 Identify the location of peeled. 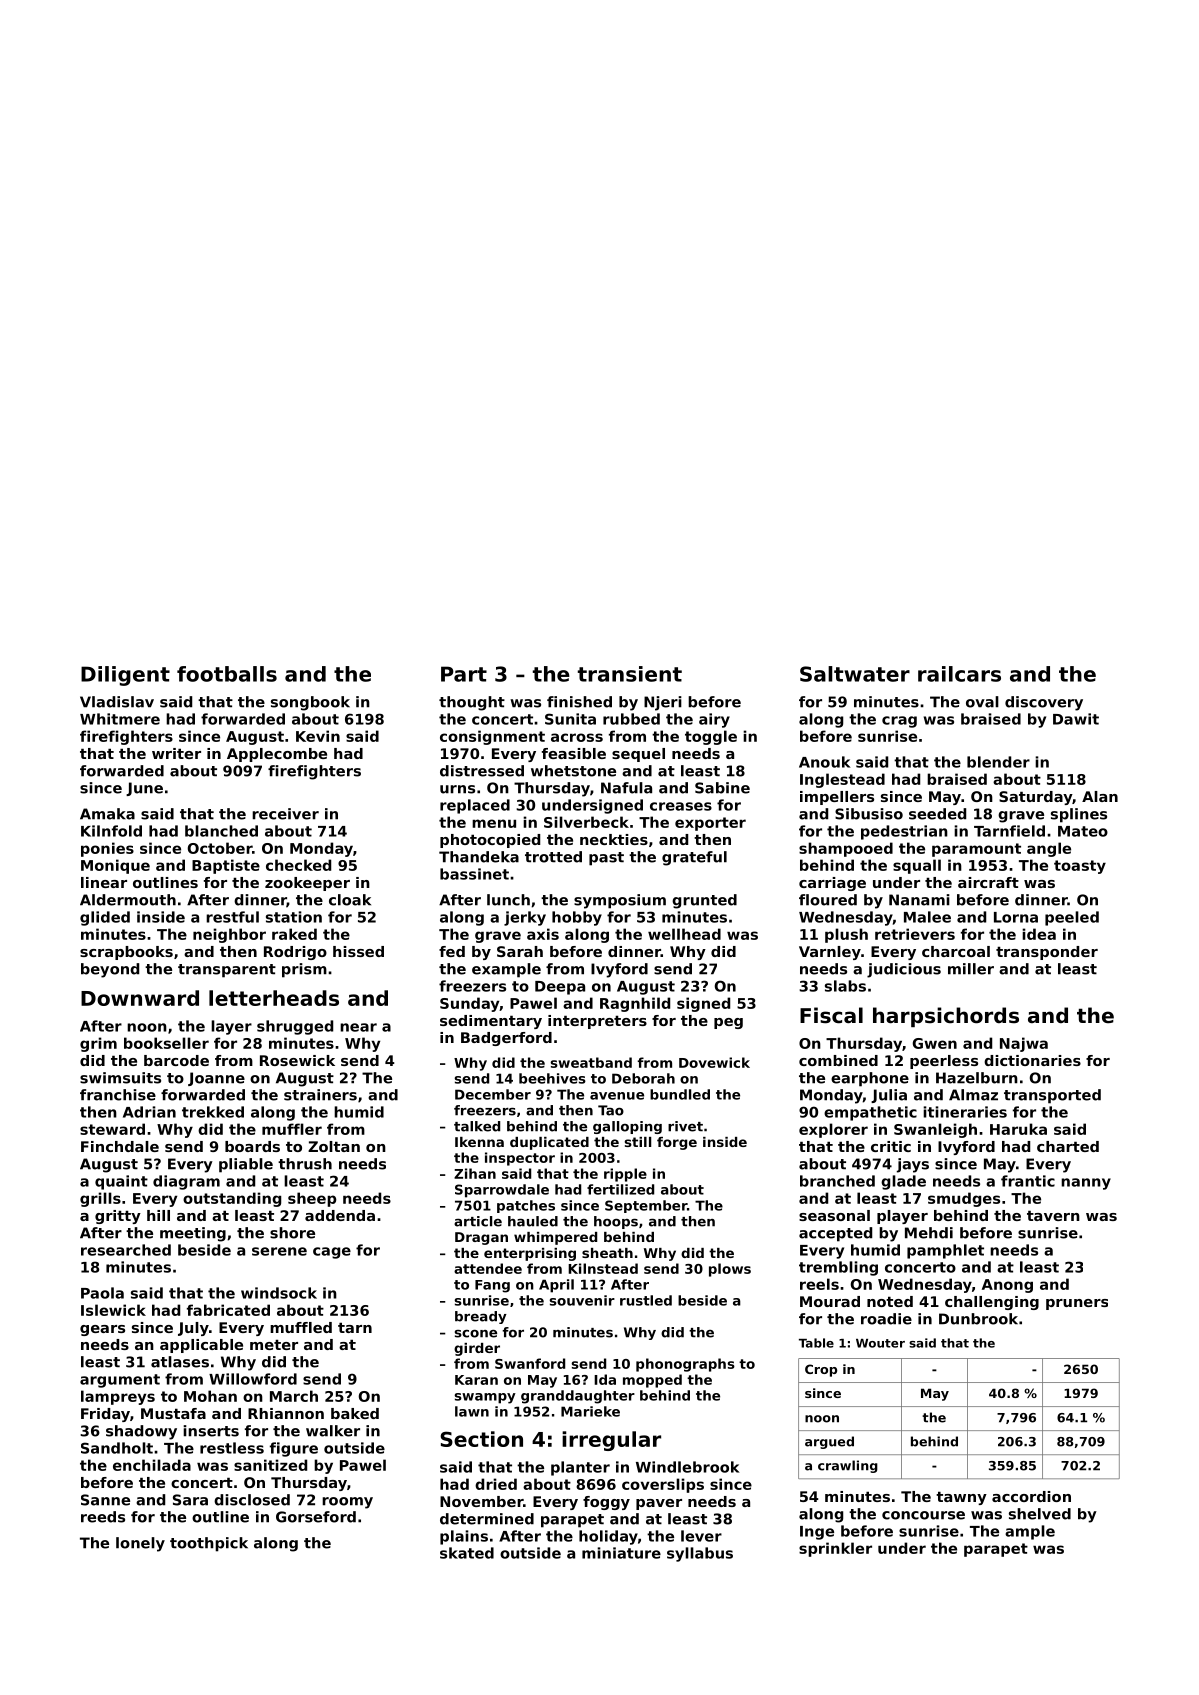
(1072, 918).
